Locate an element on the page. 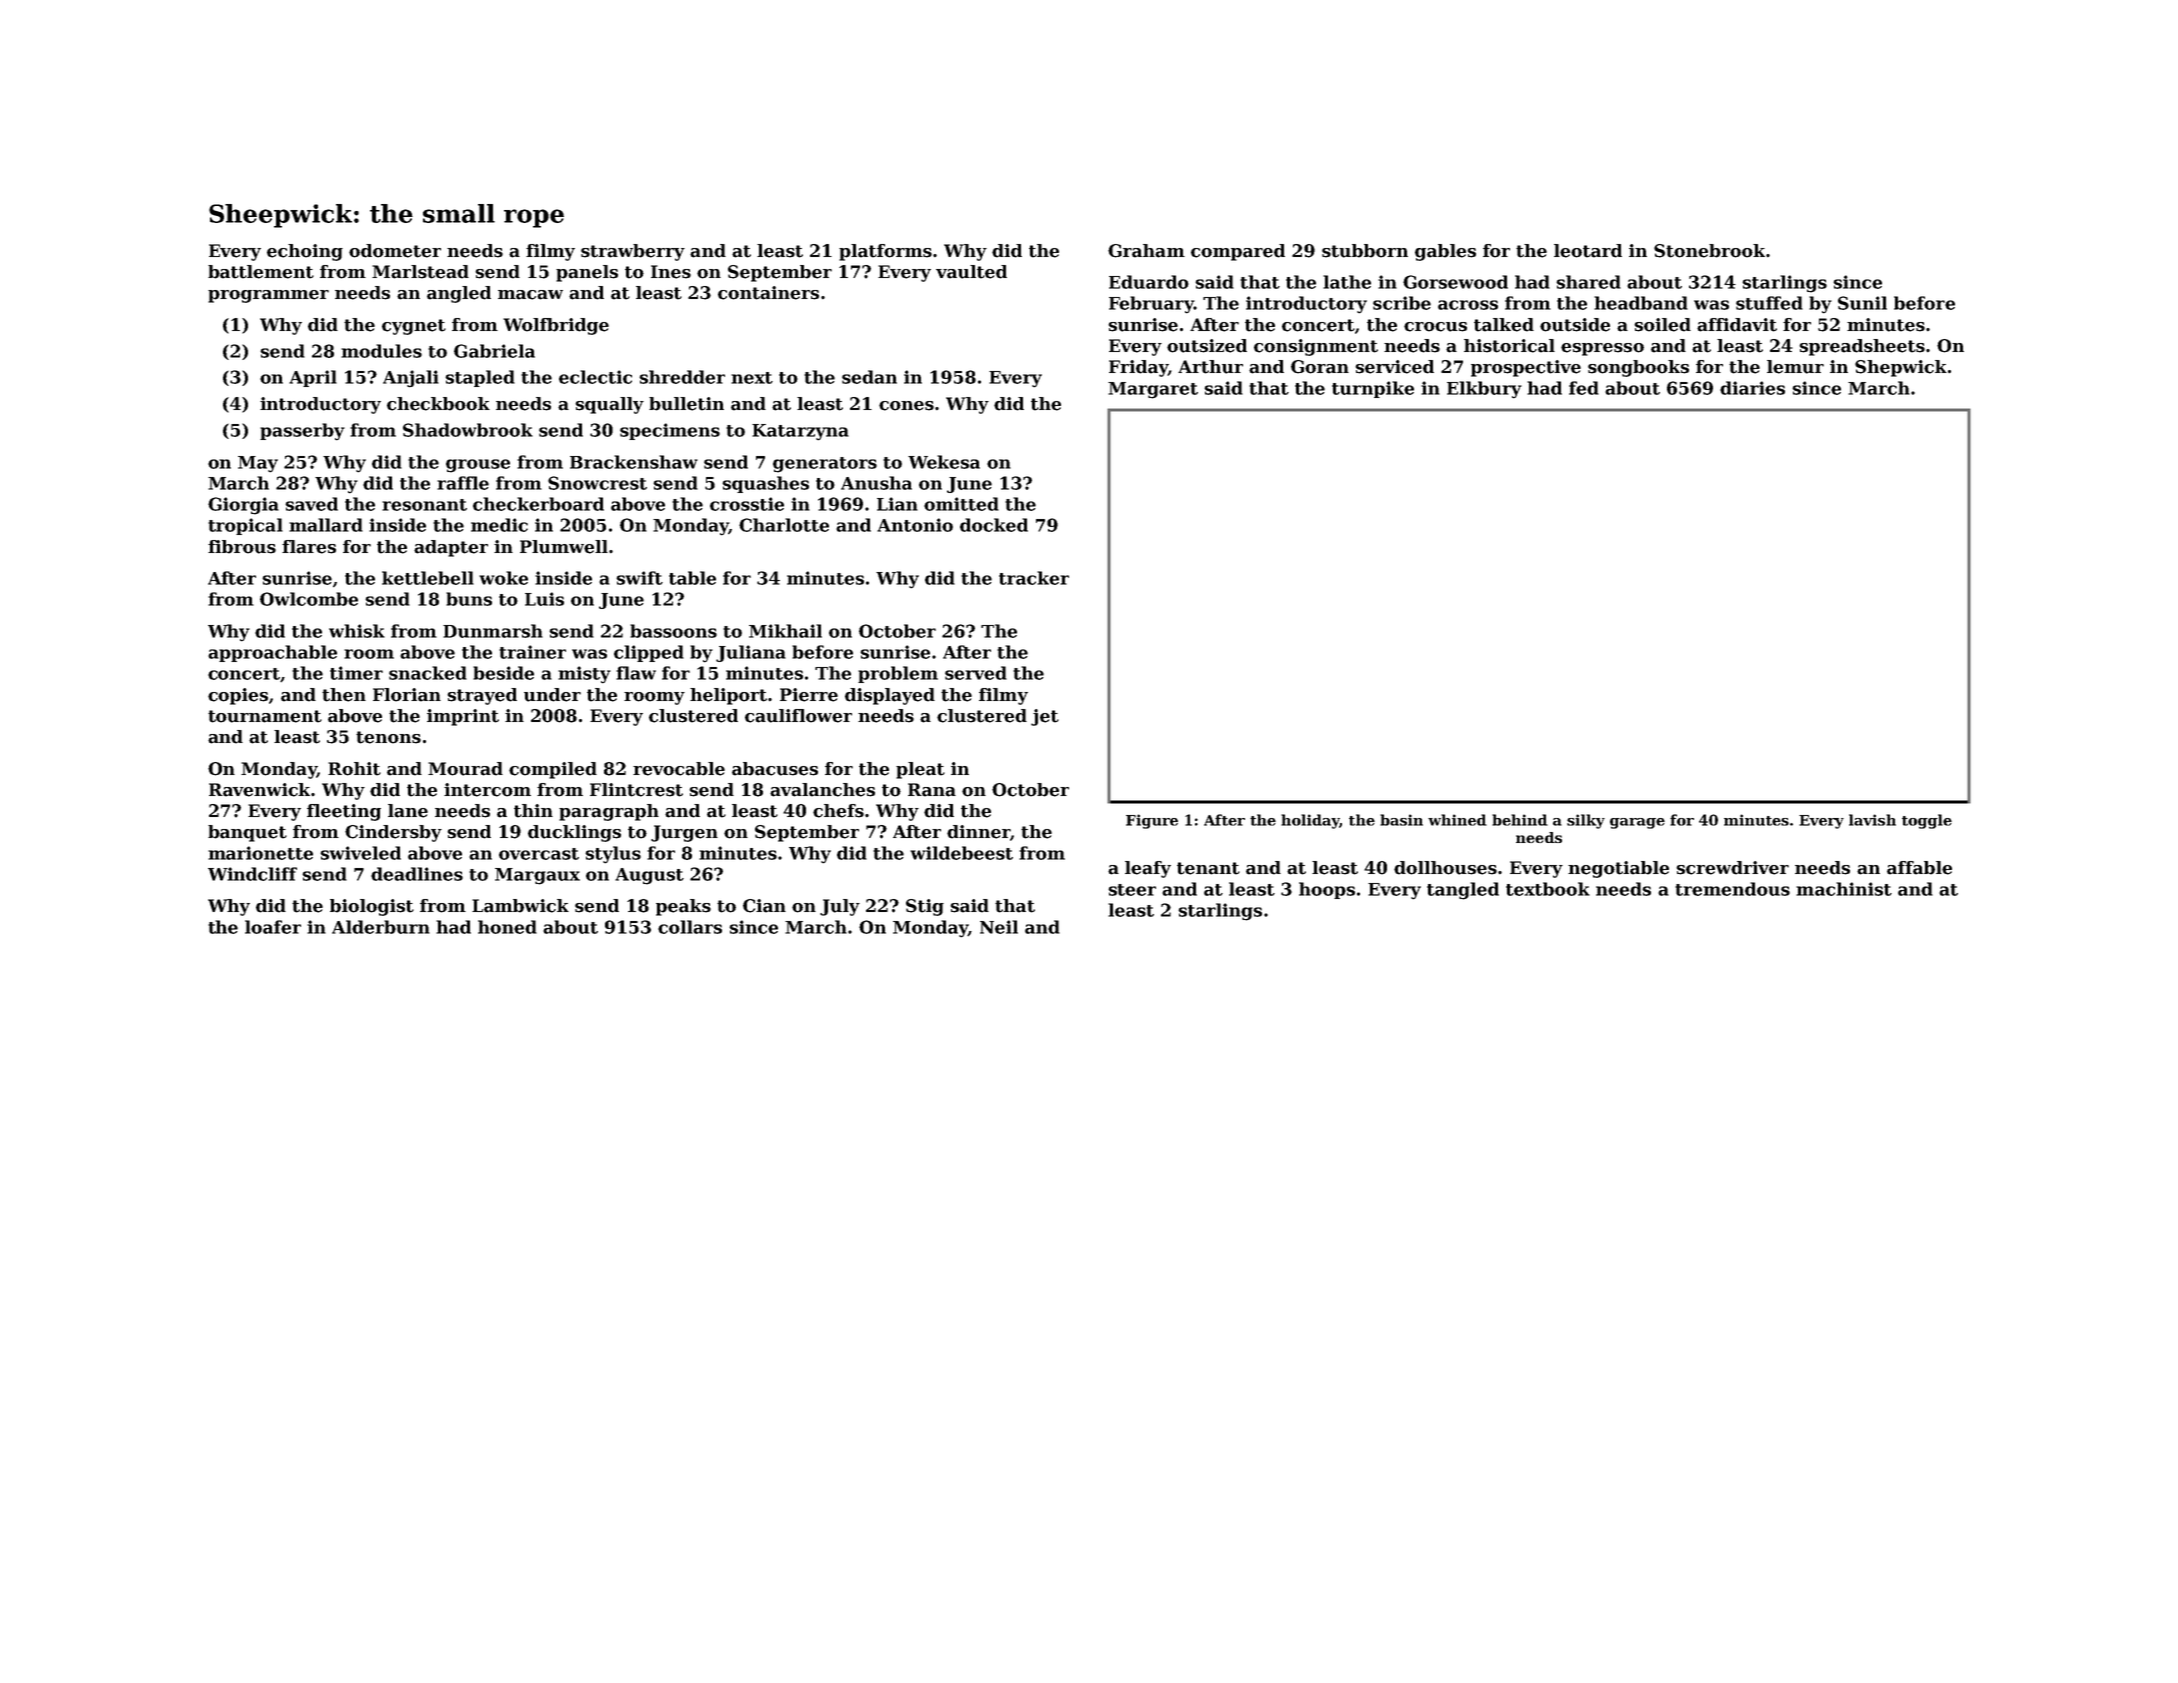 The image size is (2178, 1683). headband is located at coordinates (1641, 303).
